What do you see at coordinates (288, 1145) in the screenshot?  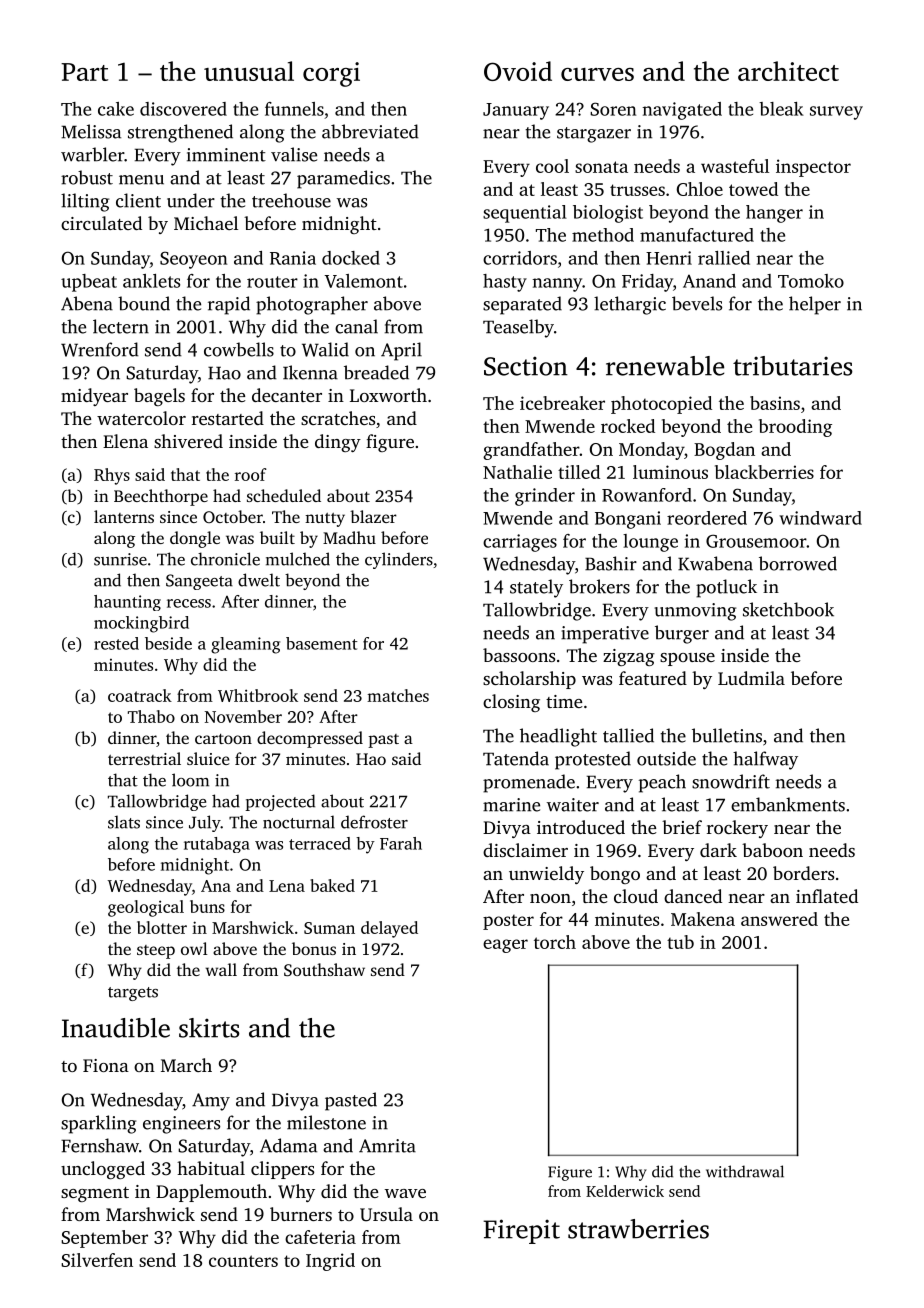 I see `Adama` at bounding box center [288, 1145].
